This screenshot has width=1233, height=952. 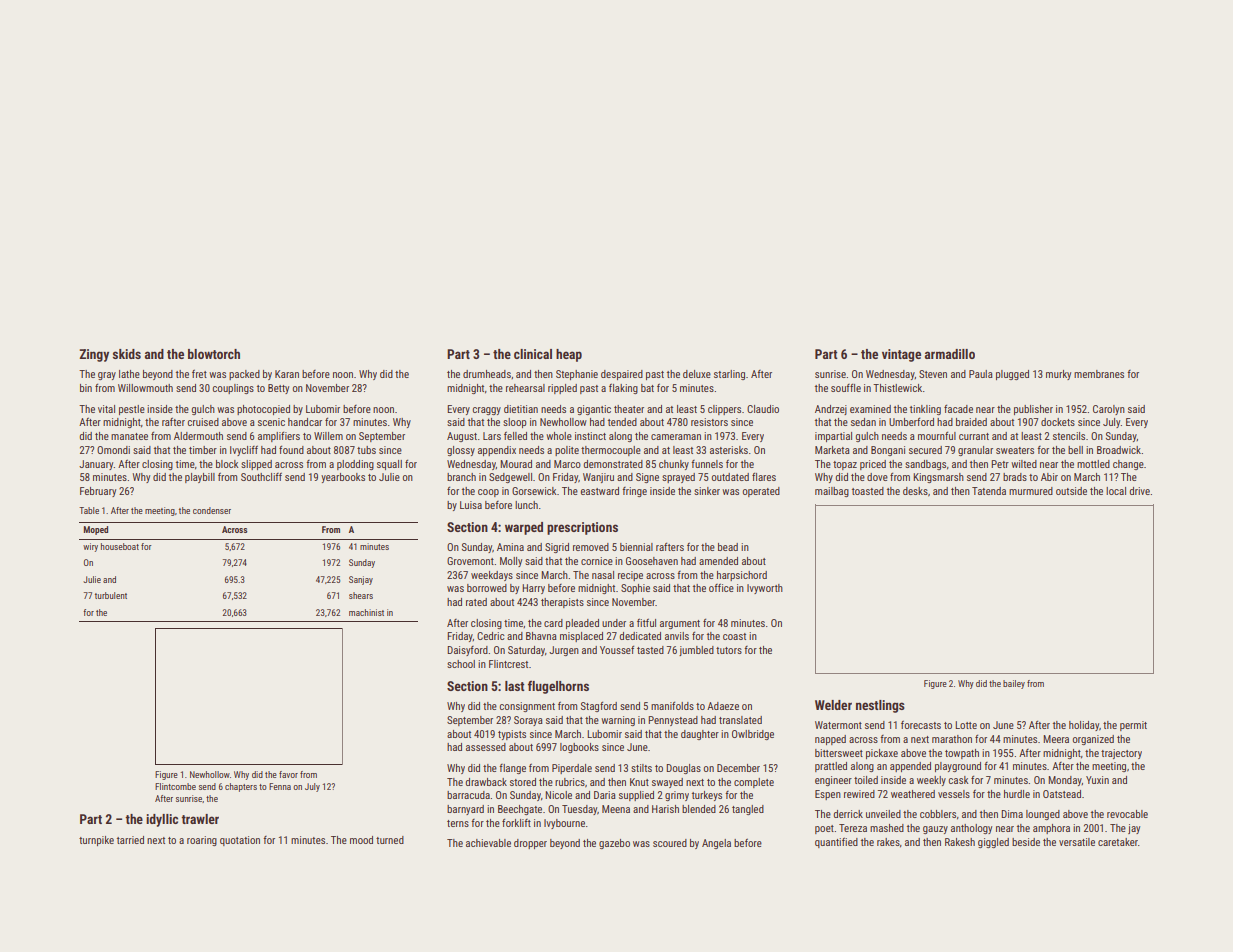 I want to click on warped, so click(x=524, y=528).
